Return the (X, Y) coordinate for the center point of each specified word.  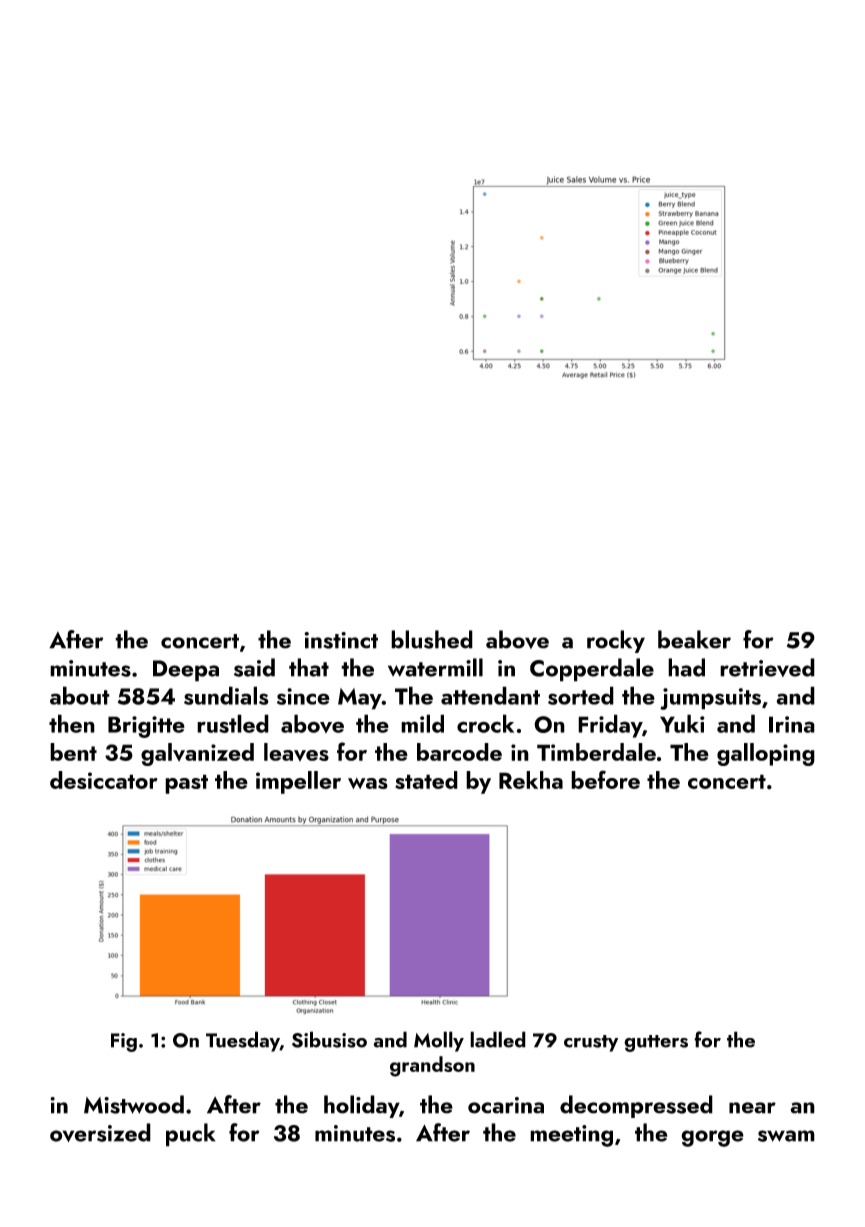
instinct (341, 640)
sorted (581, 695)
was (368, 783)
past (186, 784)
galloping (766, 754)
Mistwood (134, 1104)
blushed (432, 639)
